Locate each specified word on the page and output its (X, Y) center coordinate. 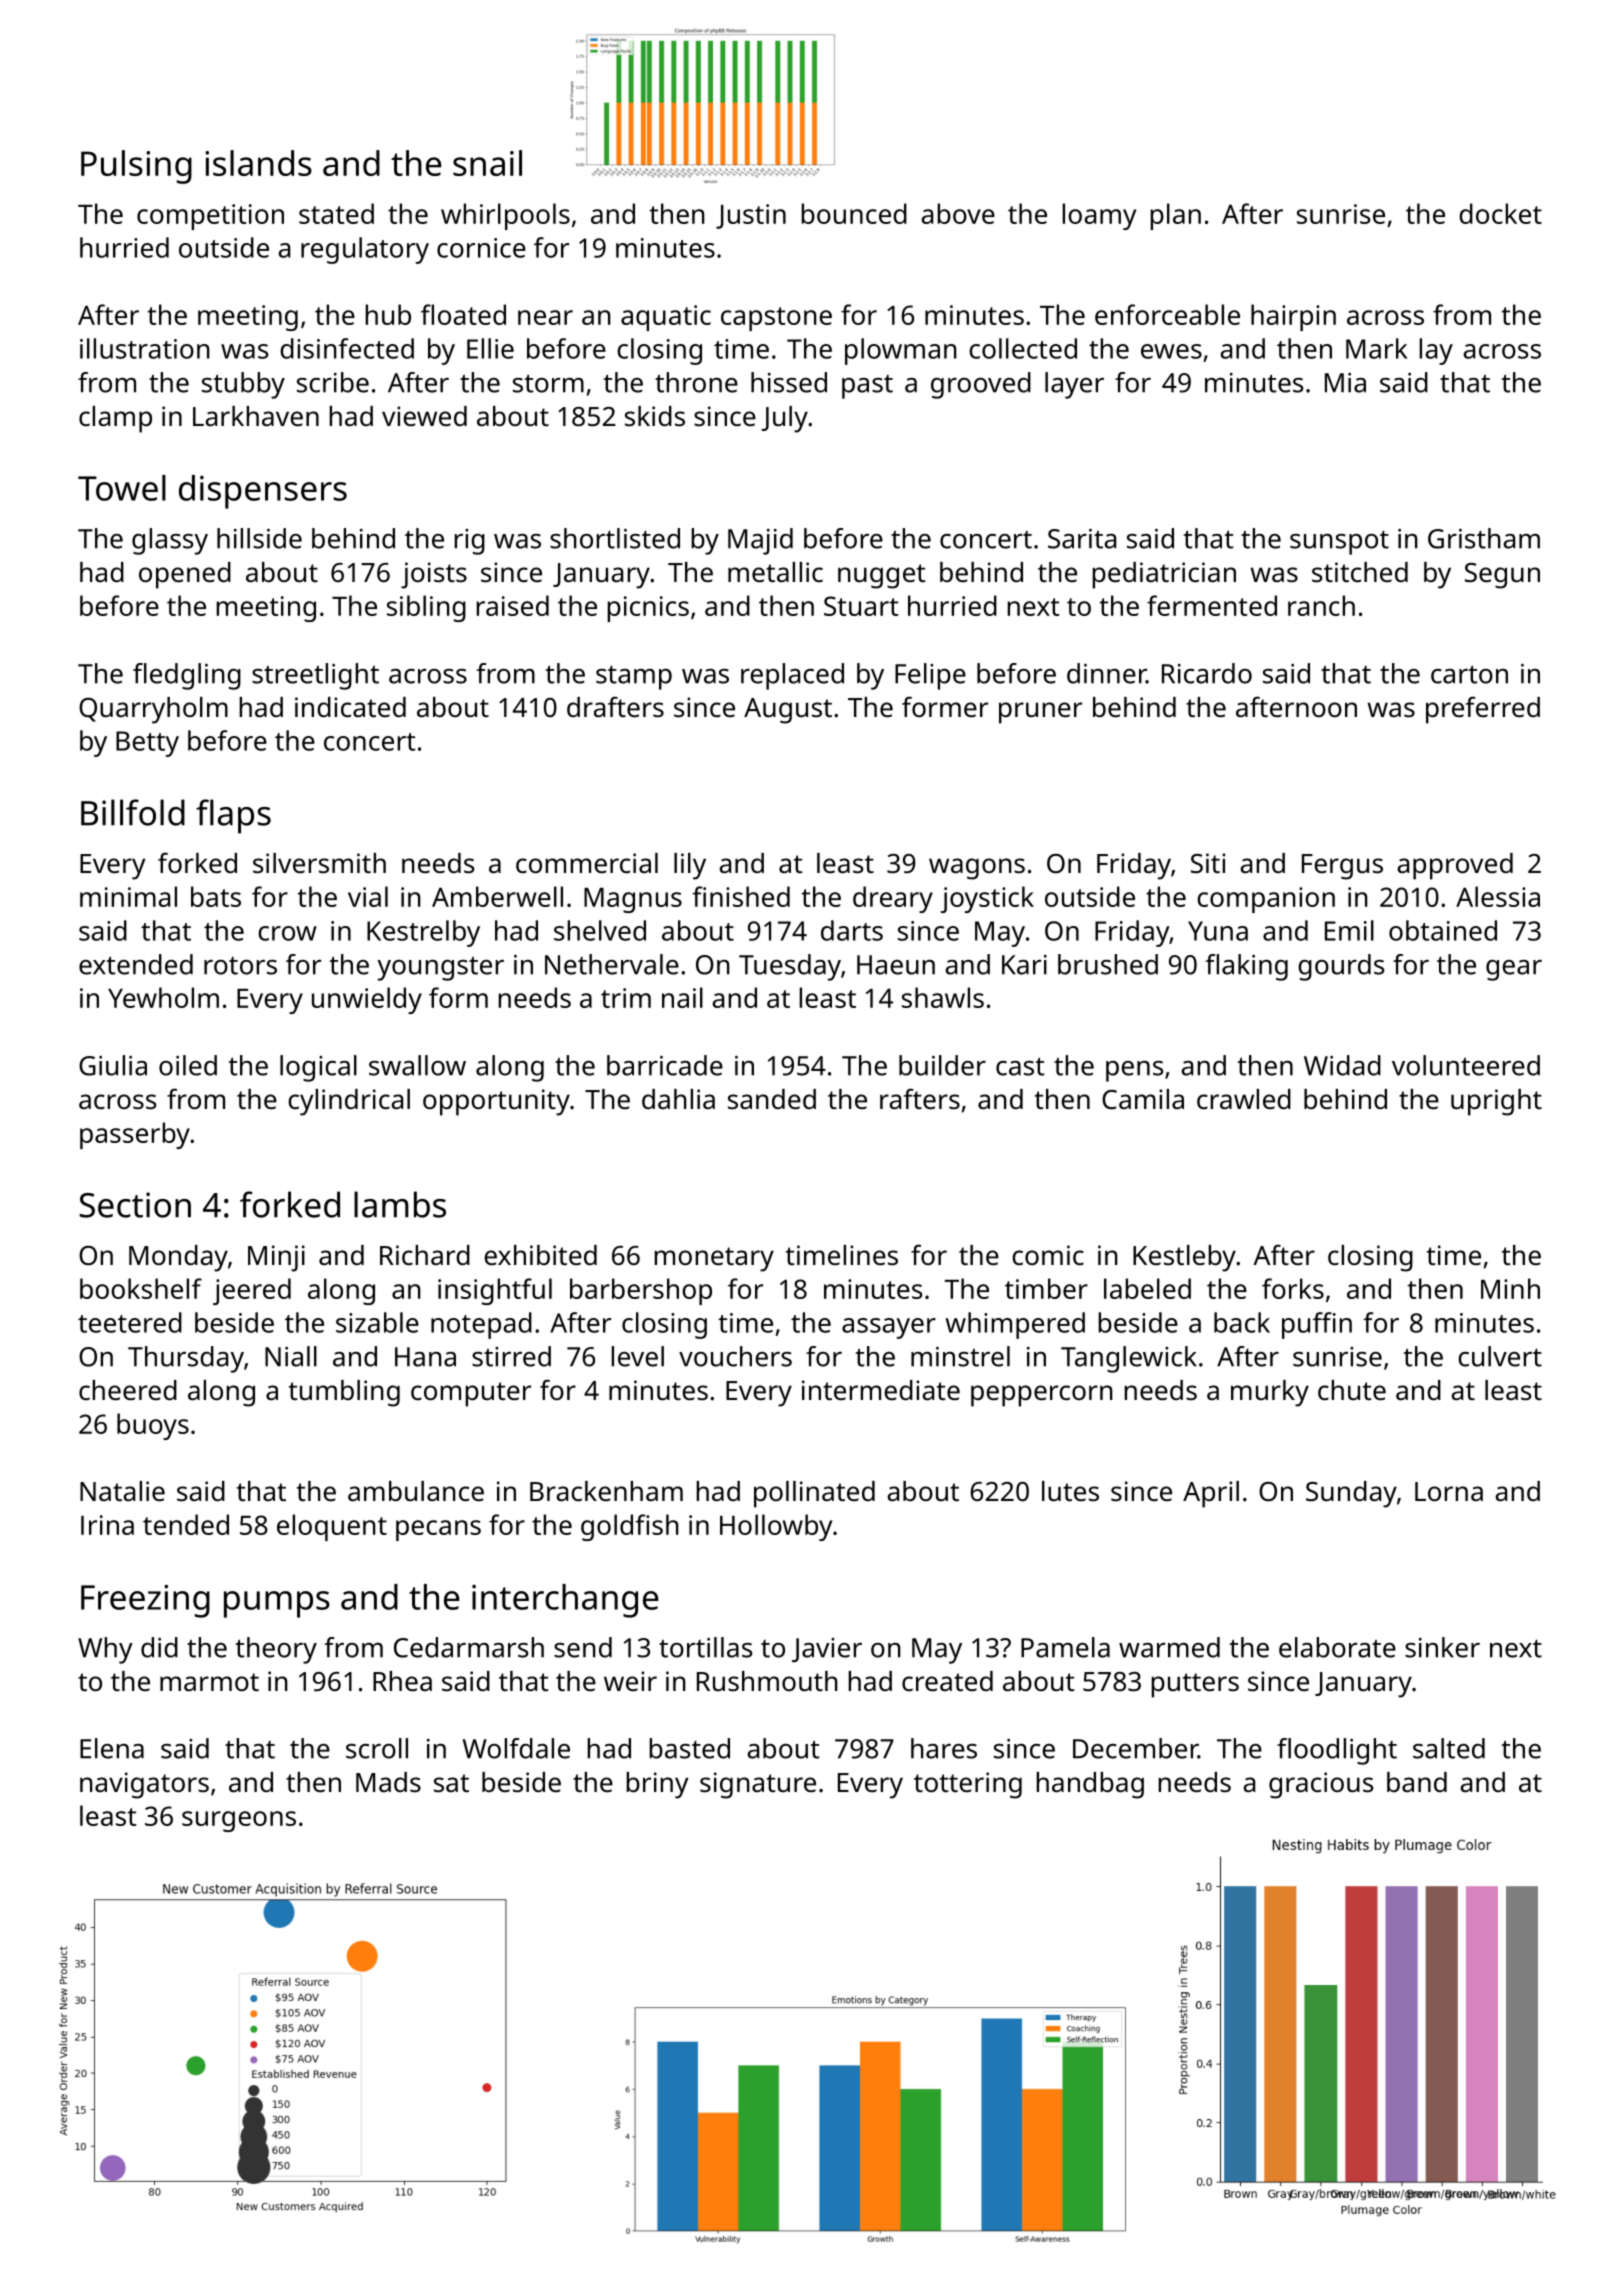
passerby (135, 1135)
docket (1500, 213)
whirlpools (505, 216)
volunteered (1466, 1065)
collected (1023, 348)
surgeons (239, 1821)
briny (657, 1785)
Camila (1143, 1099)
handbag (1090, 1785)
